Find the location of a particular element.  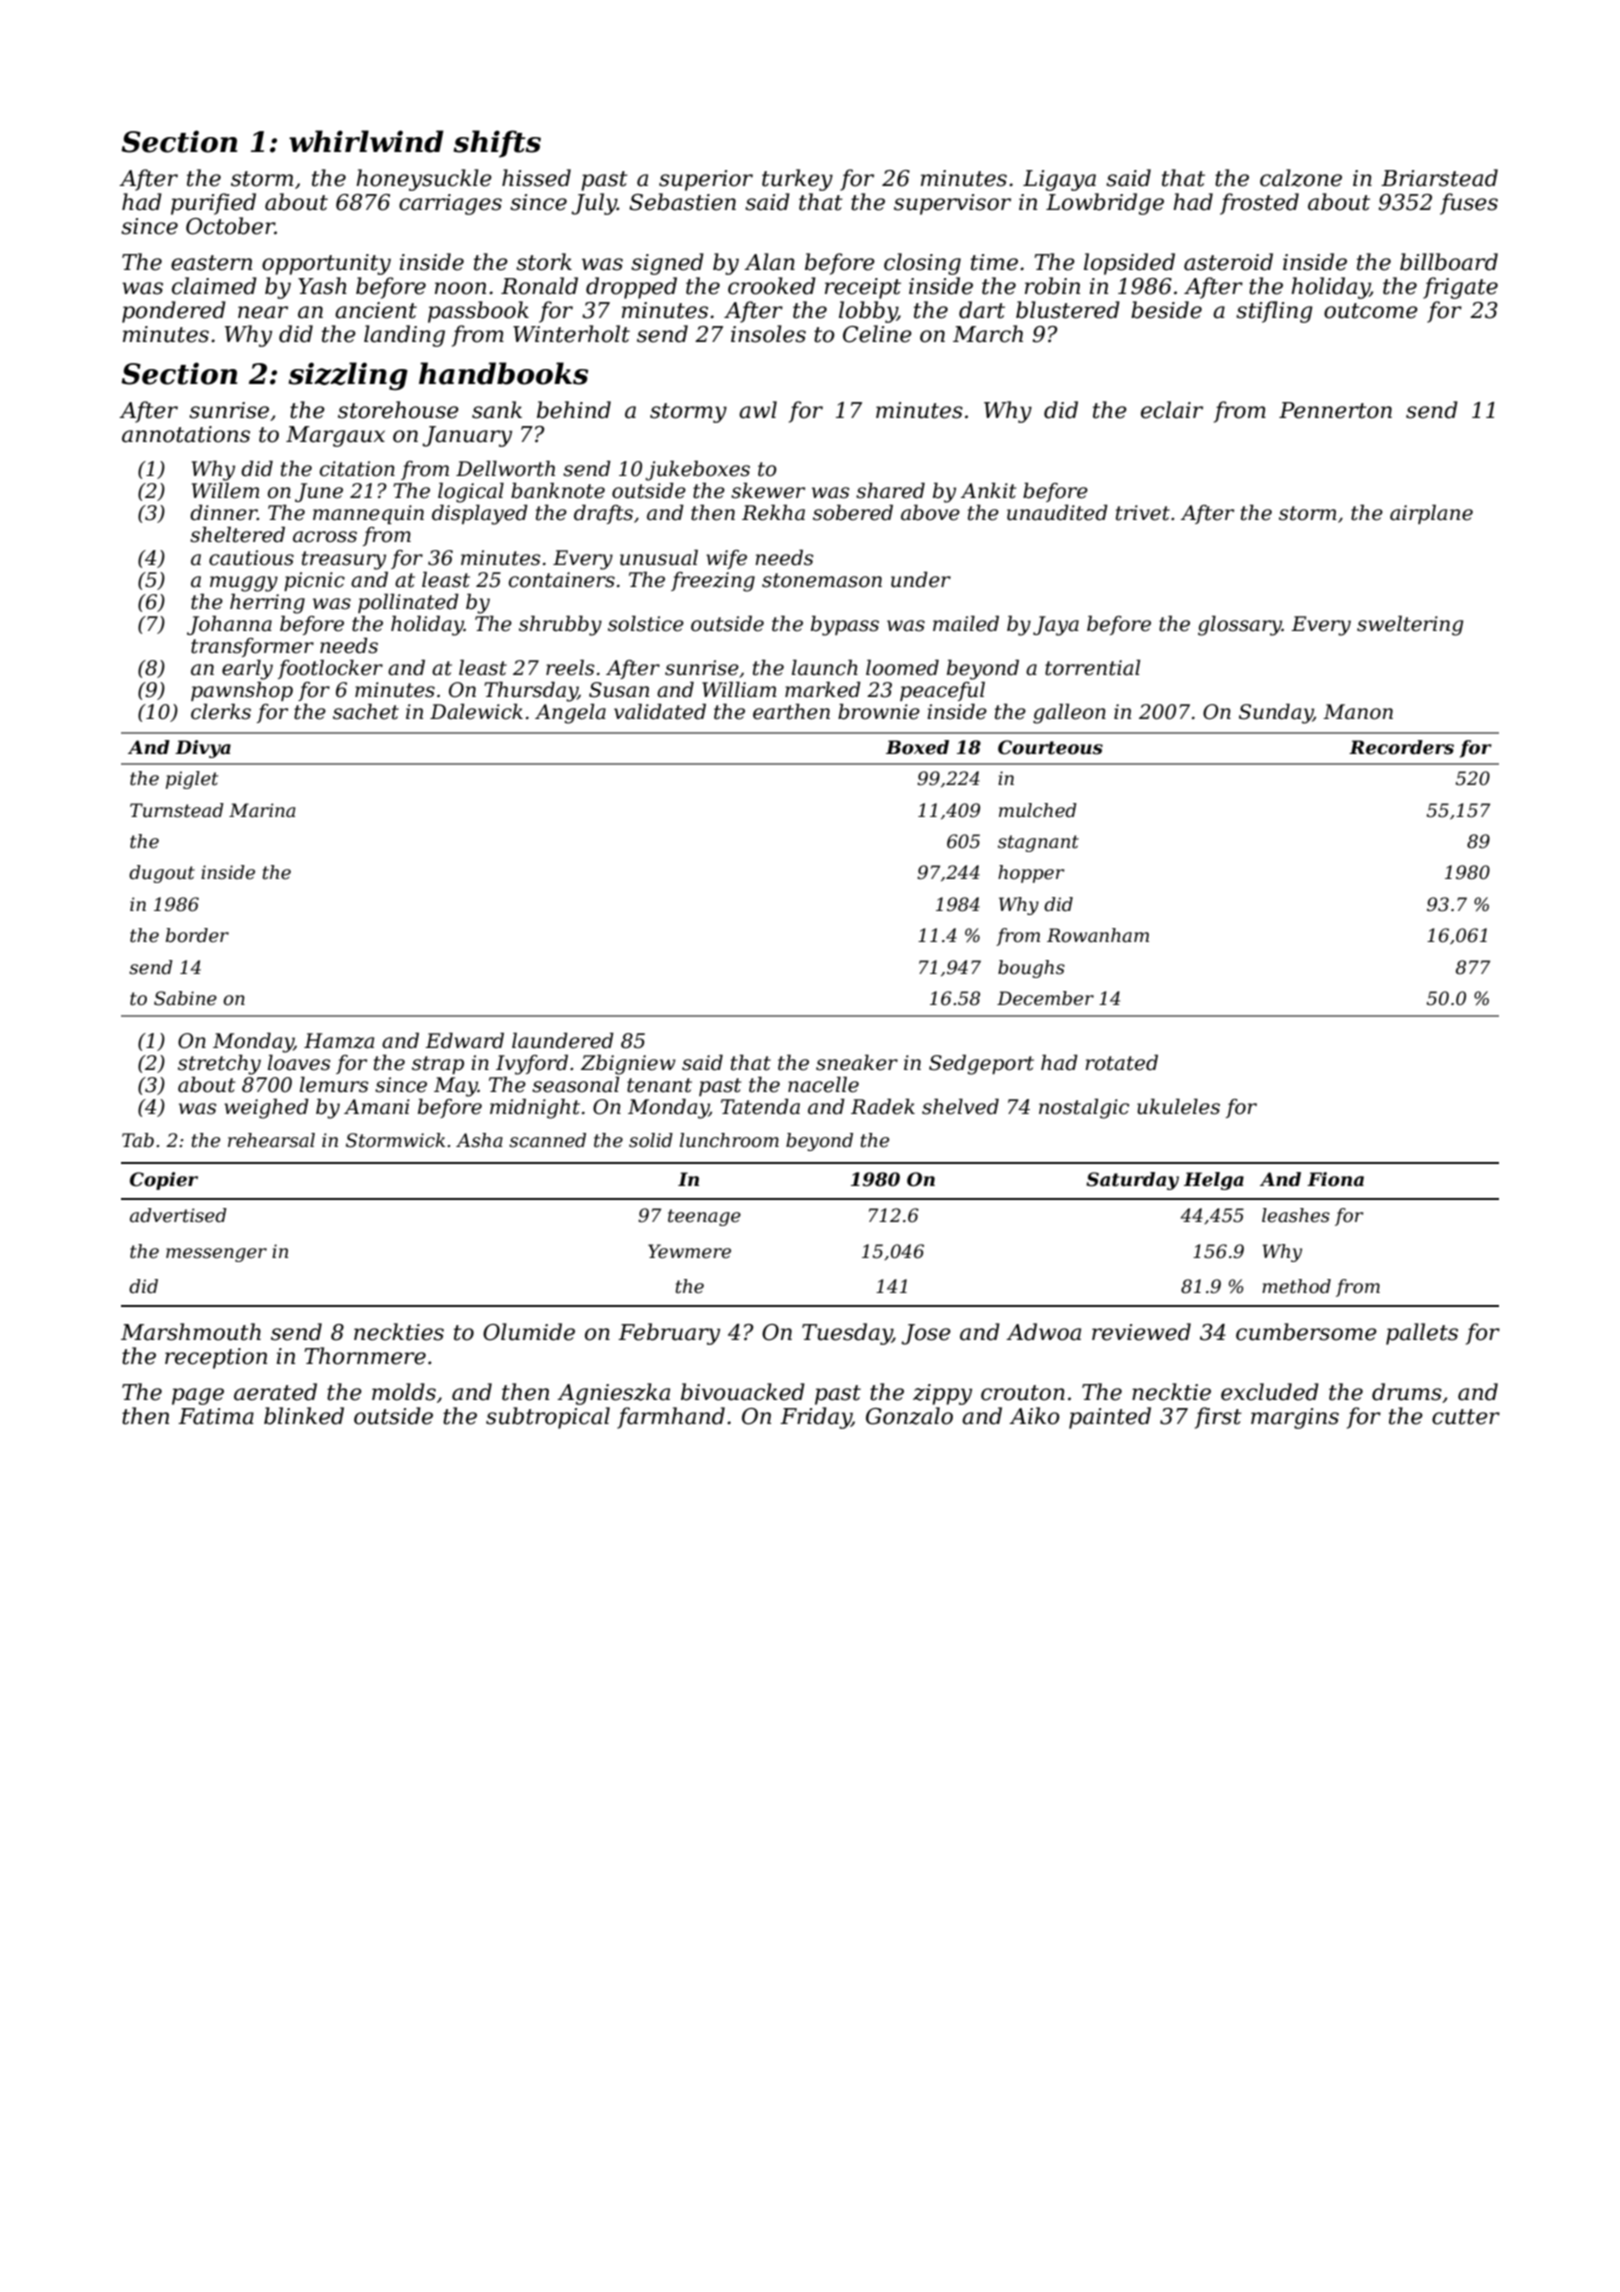

reviewed is located at coordinates (1141, 1332).
